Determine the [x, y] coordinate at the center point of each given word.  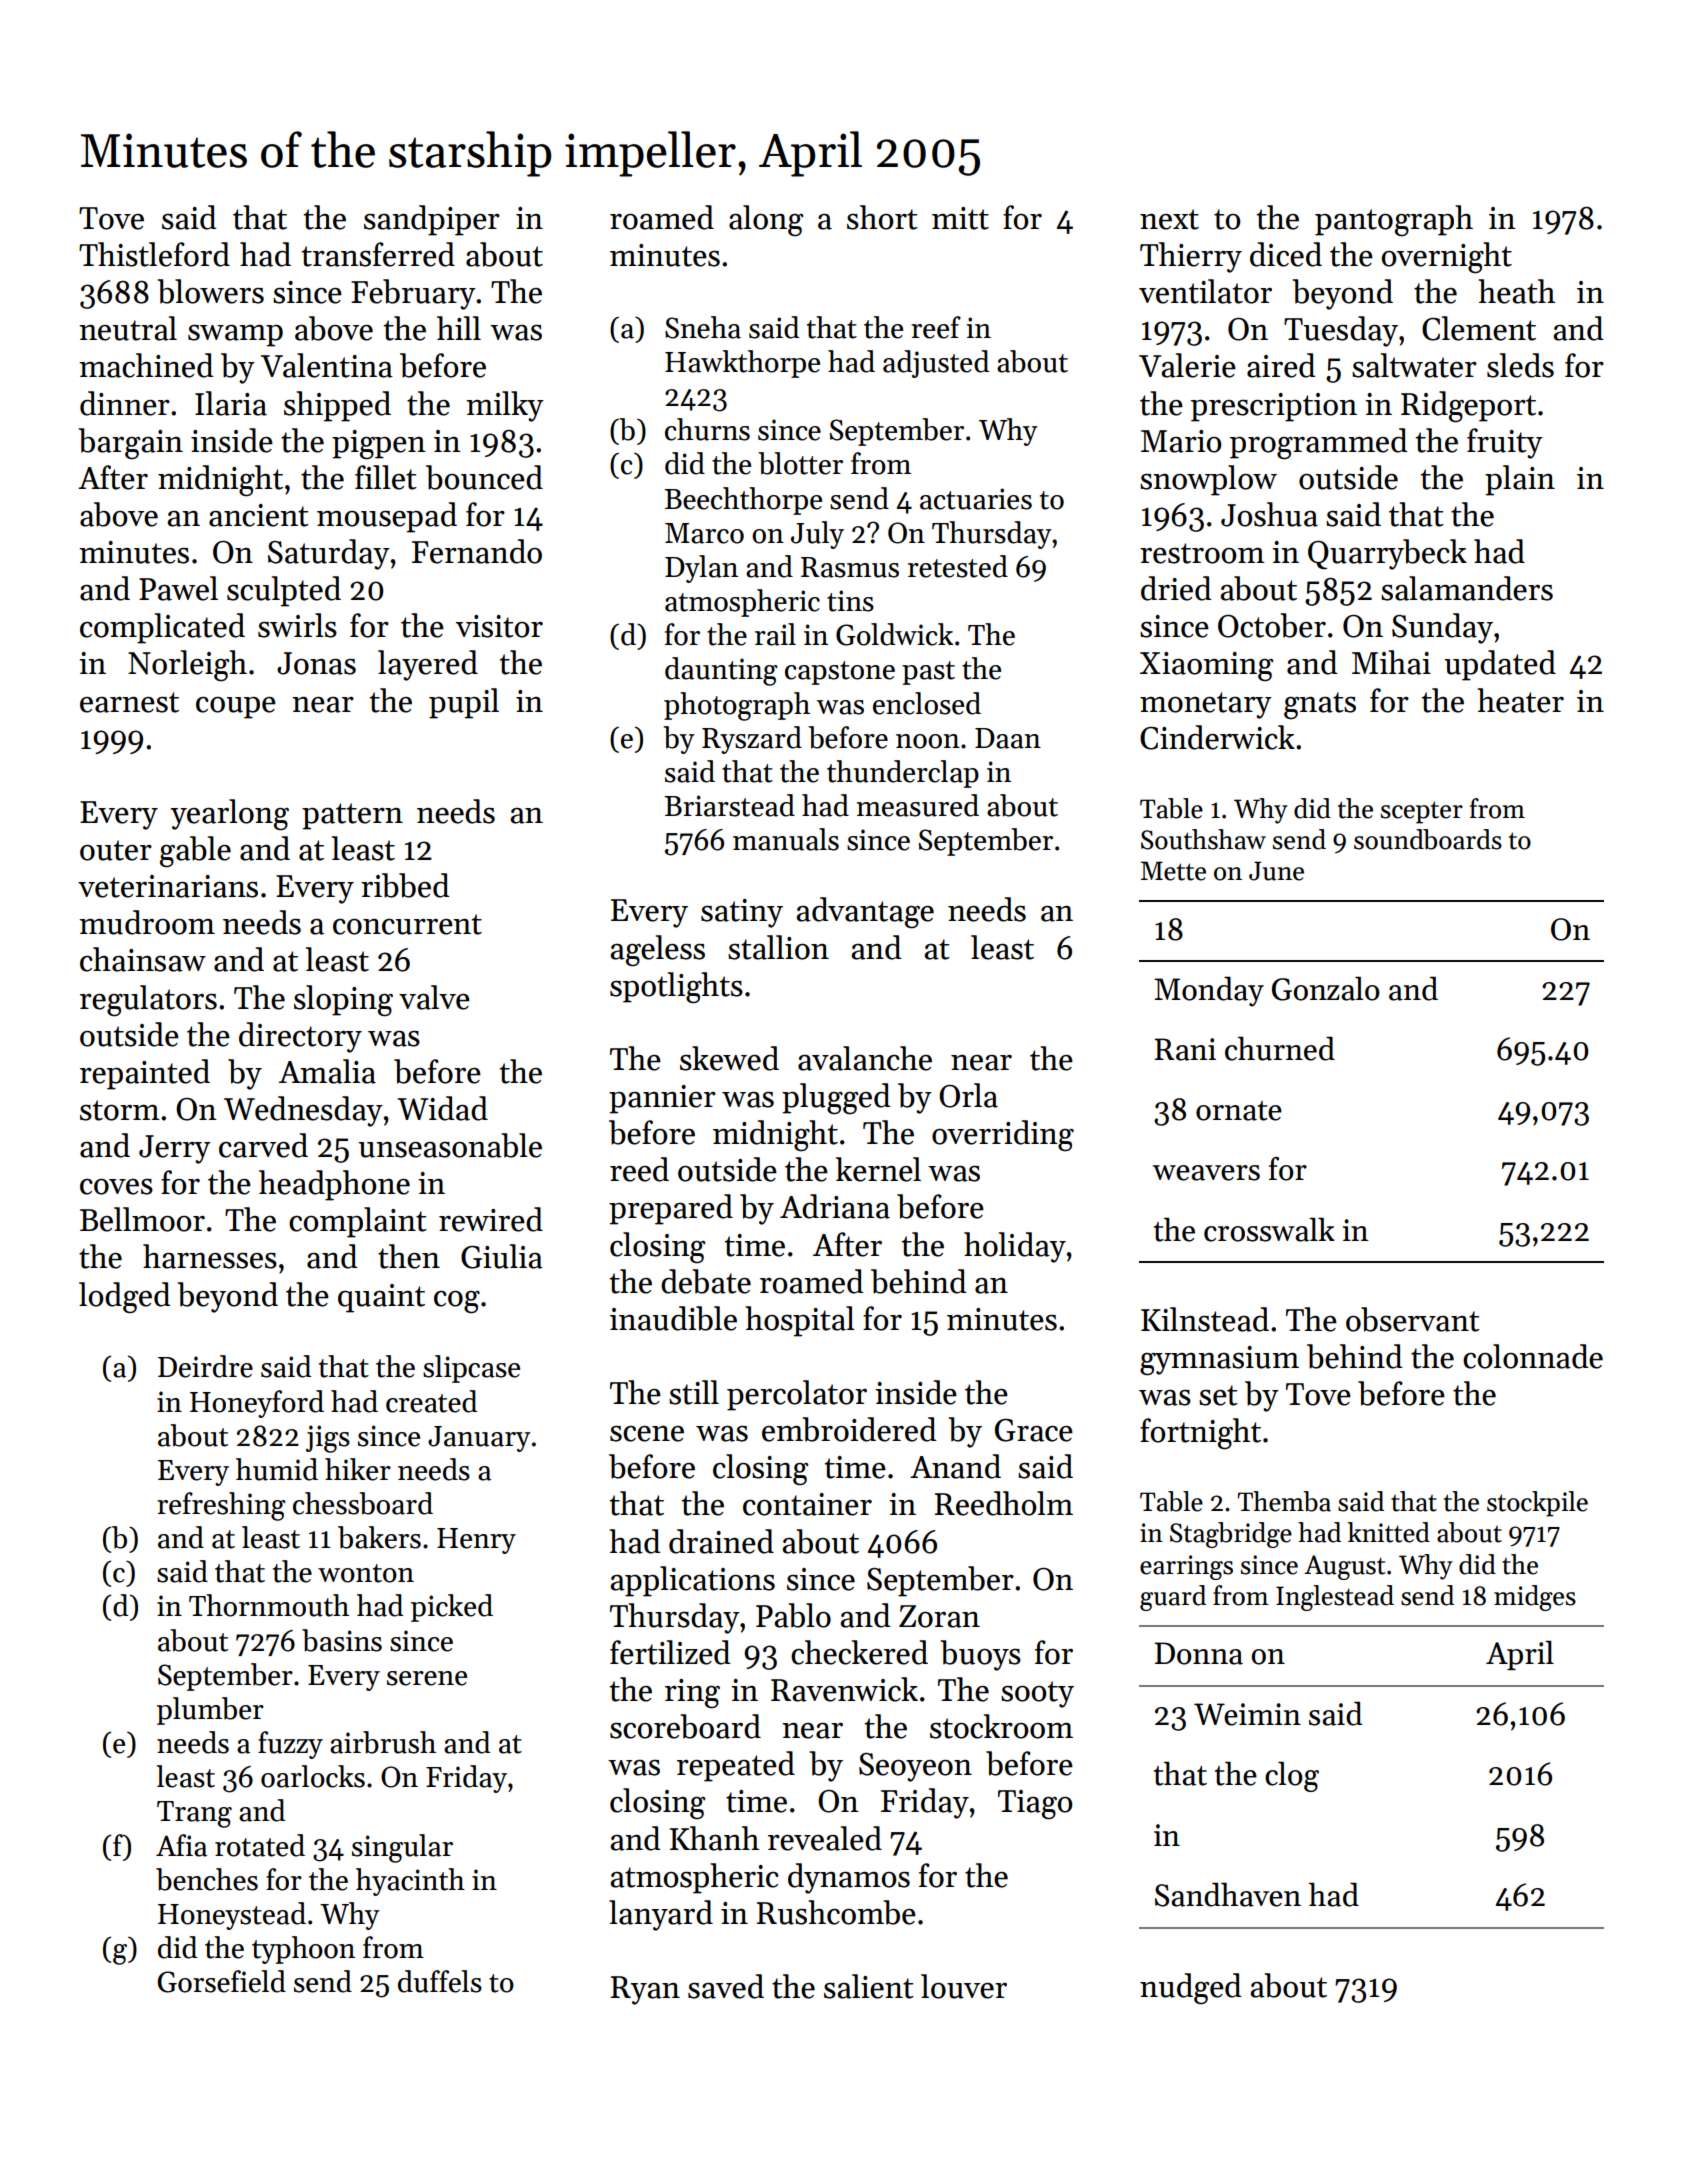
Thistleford [154, 254]
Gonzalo [1326, 988]
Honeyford [257, 1404]
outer [116, 850]
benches [207, 1879]
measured [917, 805]
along [766, 221]
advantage [865, 913]
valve [434, 997]
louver [964, 1986]
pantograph [1394, 221]
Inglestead [1335, 1598]
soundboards [1428, 839]
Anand [955, 1466]
